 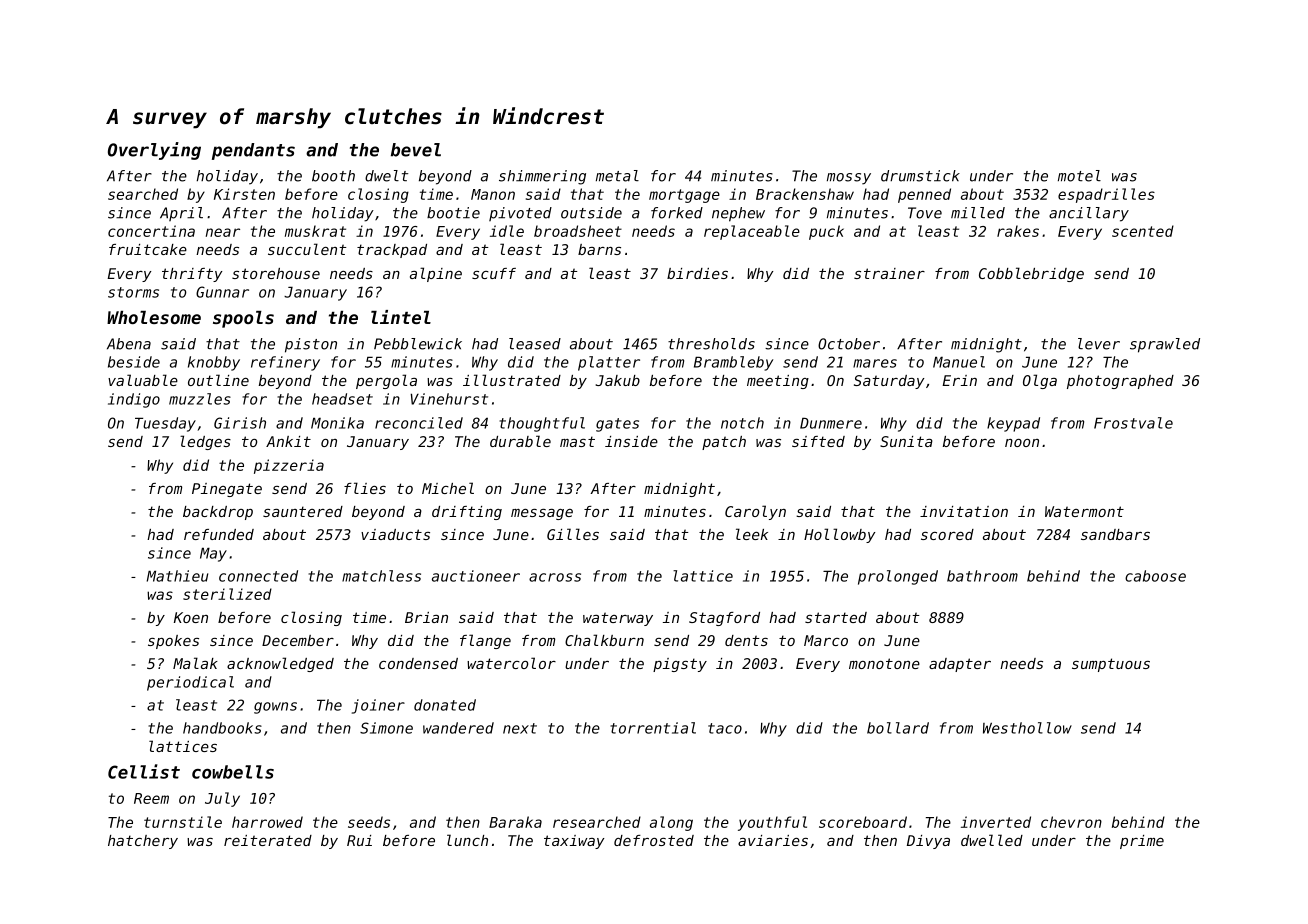 What do you see at coordinates (752, 232) in the page?
I see `replaceable` at bounding box center [752, 232].
